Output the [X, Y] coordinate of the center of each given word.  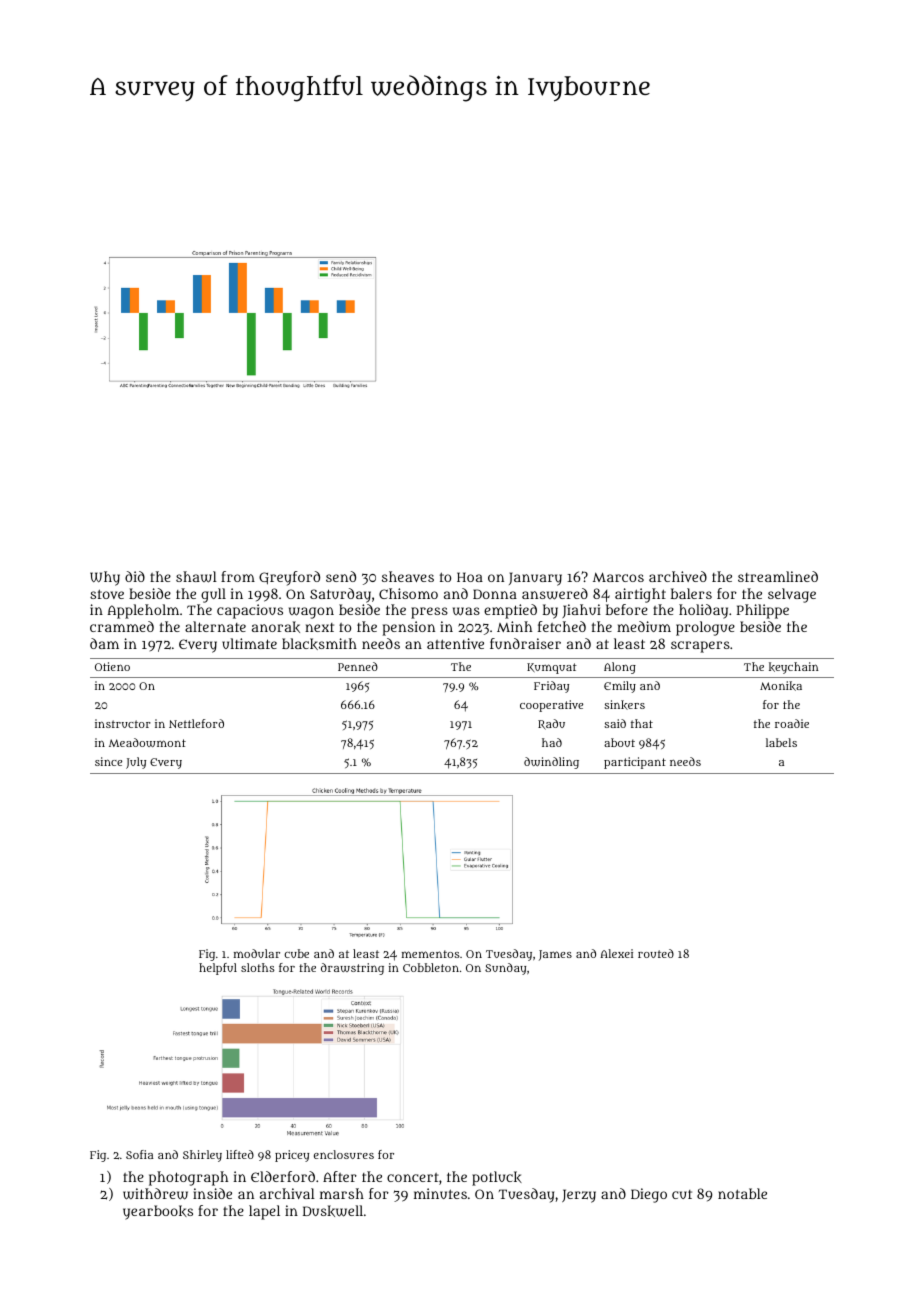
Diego [649, 1195]
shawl [196, 577]
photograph [188, 1178]
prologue [705, 628]
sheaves [408, 576]
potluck [497, 1178]
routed [656, 953]
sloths [258, 967]
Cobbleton [431, 967]
